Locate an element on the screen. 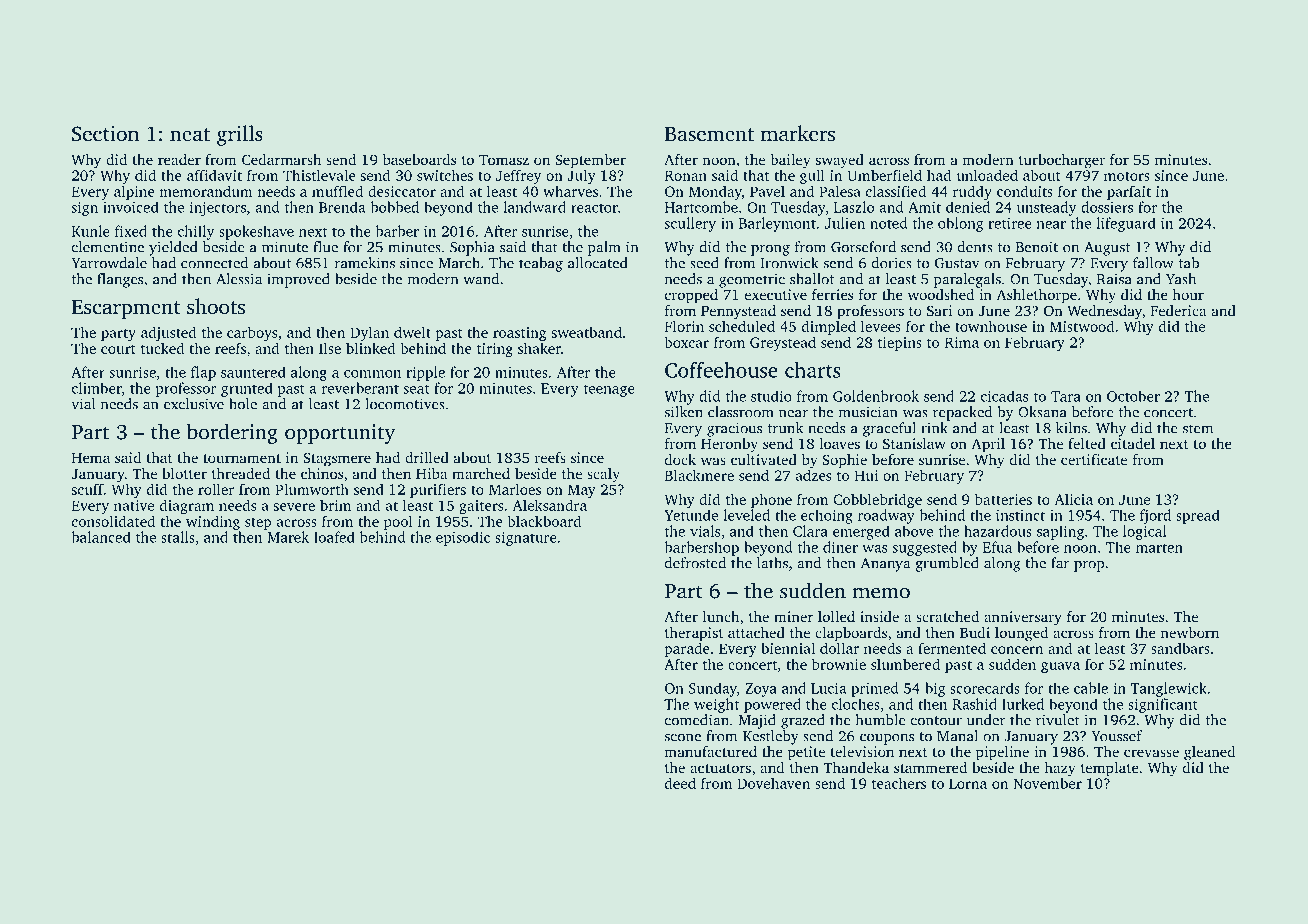 The height and width of the screenshot is (924, 1308). cicadas is located at coordinates (1004, 396).
